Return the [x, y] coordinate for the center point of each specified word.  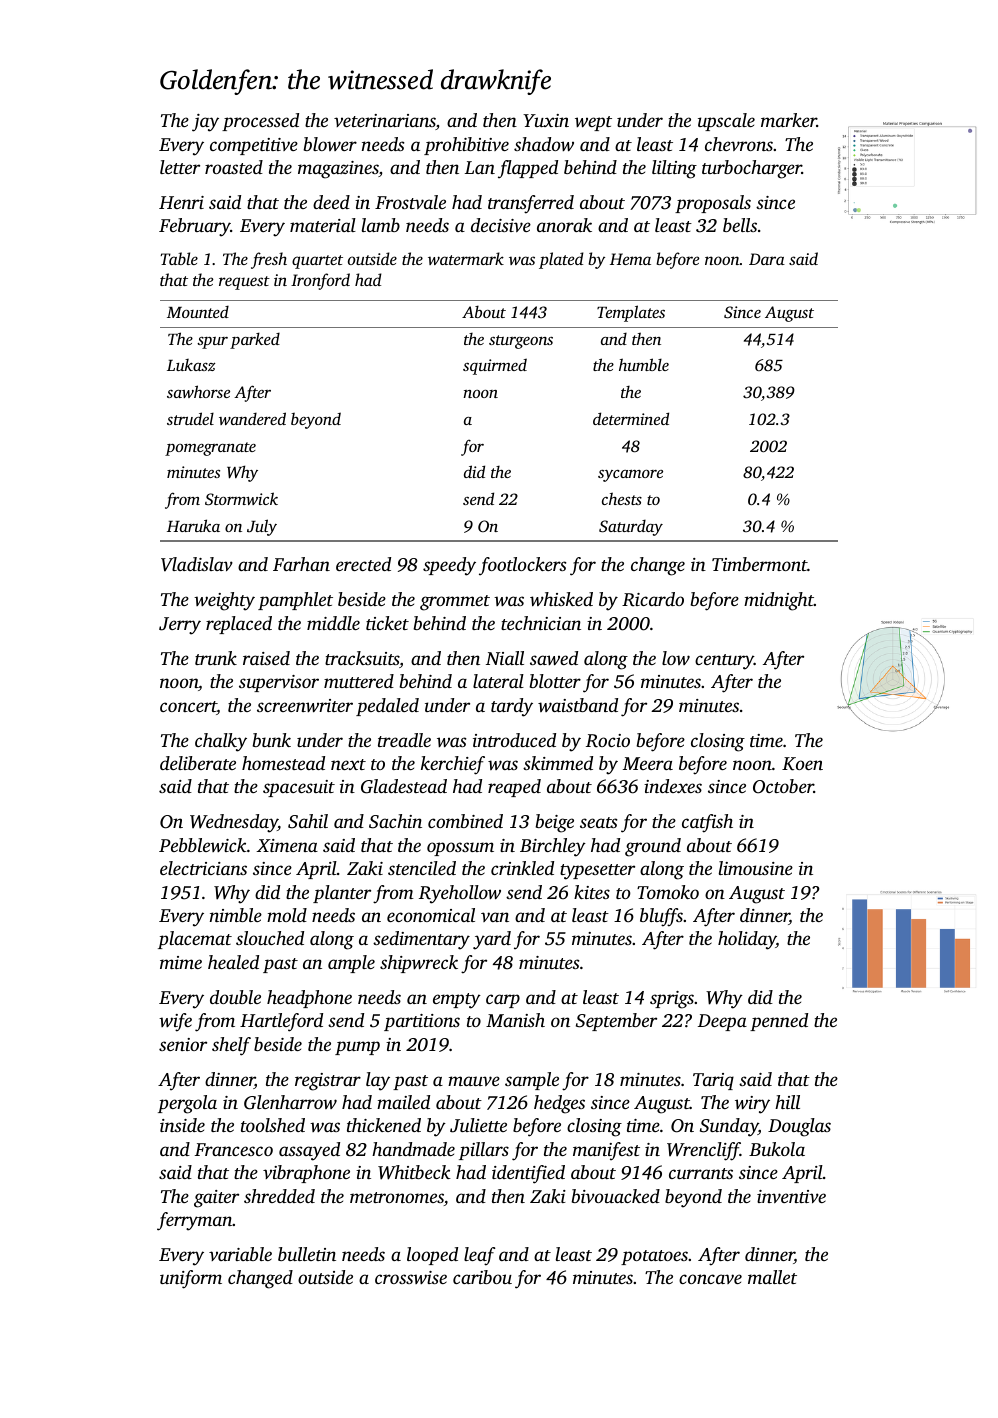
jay [205, 123]
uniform [191, 1279]
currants [701, 1173]
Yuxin [546, 120]
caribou [482, 1277]
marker [789, 120]
